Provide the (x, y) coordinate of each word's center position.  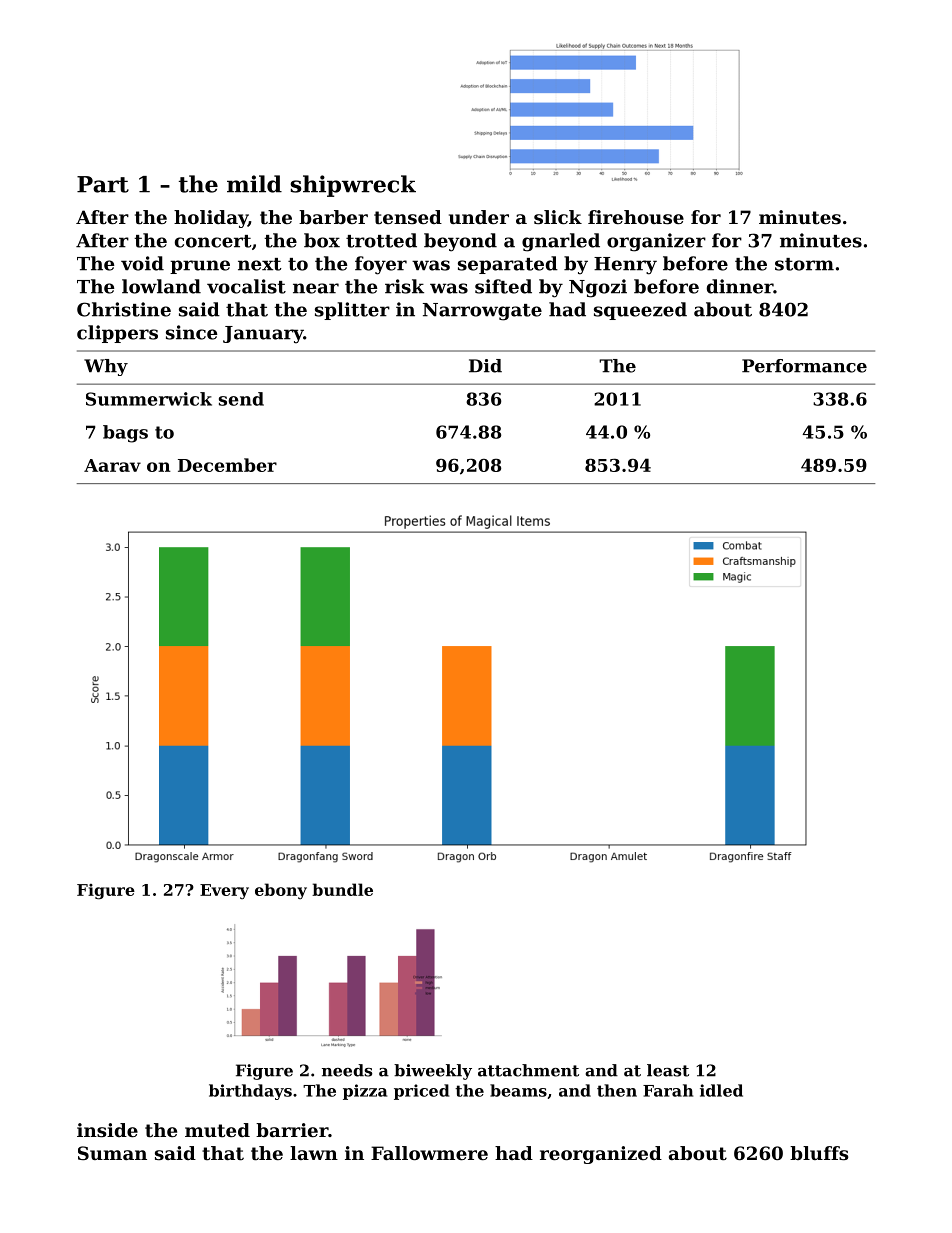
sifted (503, 286)
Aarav (112, 465)
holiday (211, 219)
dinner (740, 286)
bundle (342, 889)
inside (107, 1130)
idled (721, 1090)
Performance (804, 366)
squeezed (640, 311)
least (668, 1070)
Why (106, 367)
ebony (281, 891)
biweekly (433, 1072)
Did (485, 366)
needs (347, 1070)
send (241, 399)
